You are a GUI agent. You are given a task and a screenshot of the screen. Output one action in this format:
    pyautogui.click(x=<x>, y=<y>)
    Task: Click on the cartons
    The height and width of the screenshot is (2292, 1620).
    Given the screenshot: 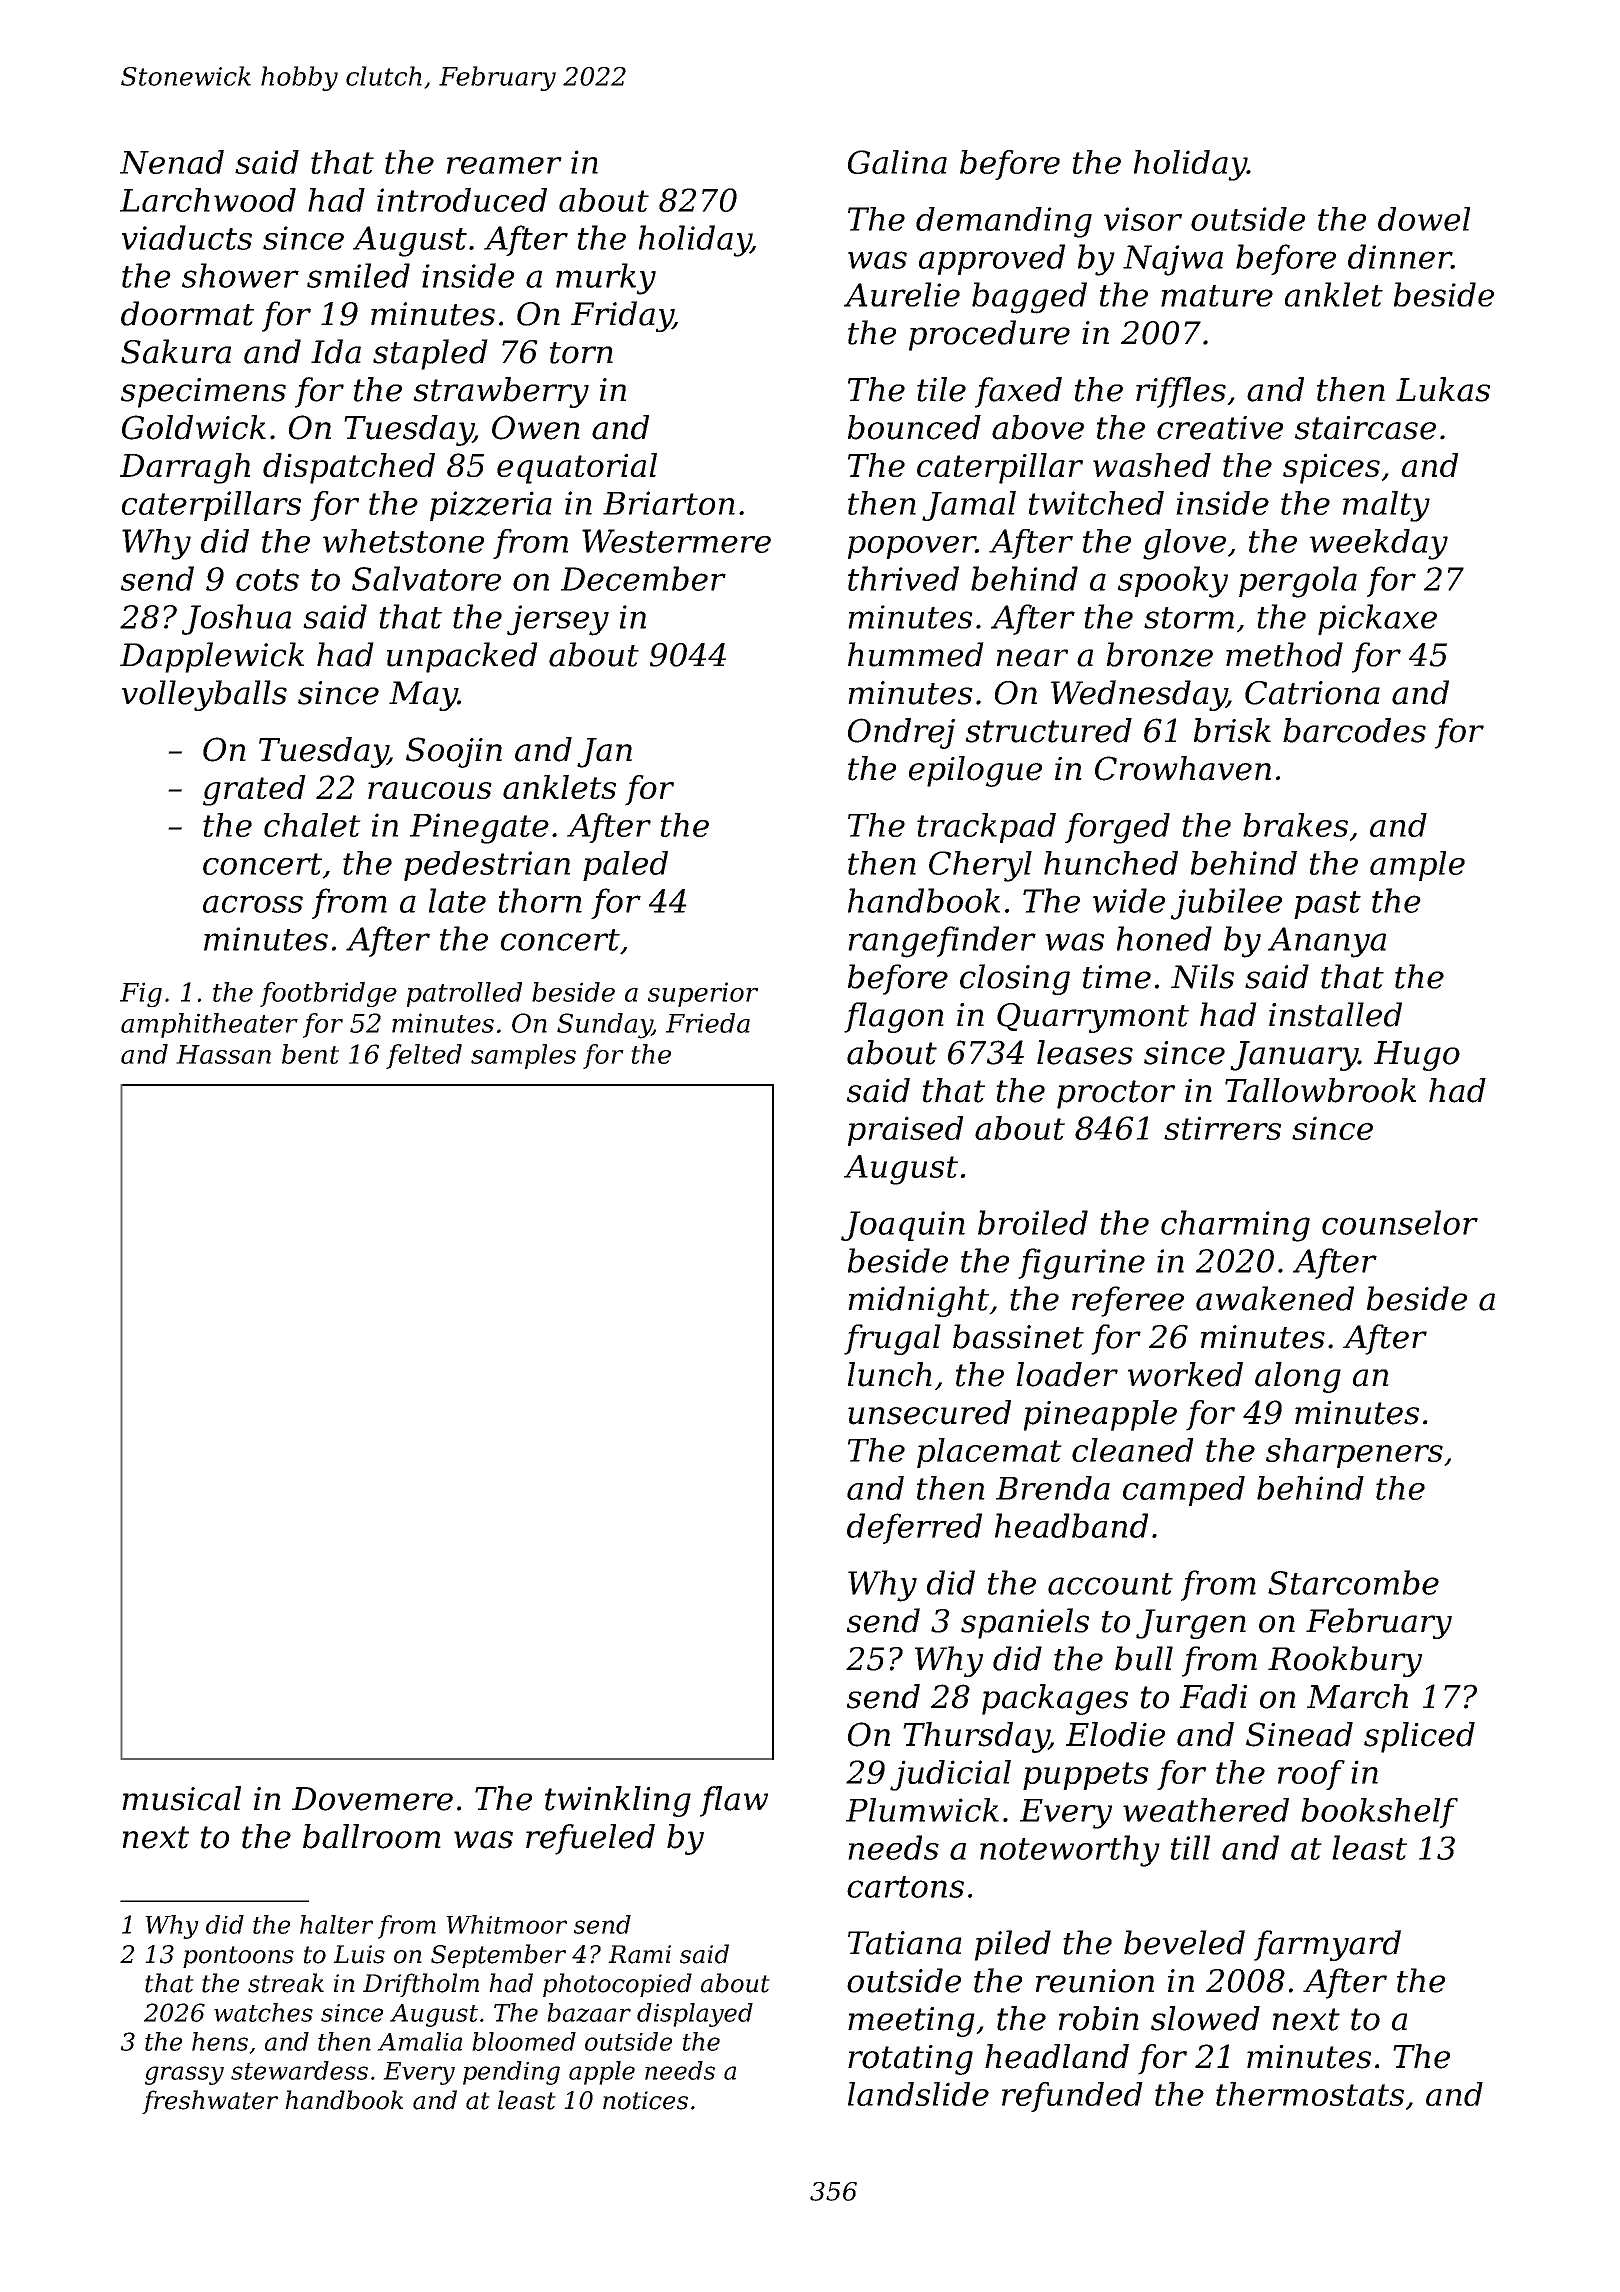 What is the action you would take?
    pyautogui.click(x=905, y=1887)
